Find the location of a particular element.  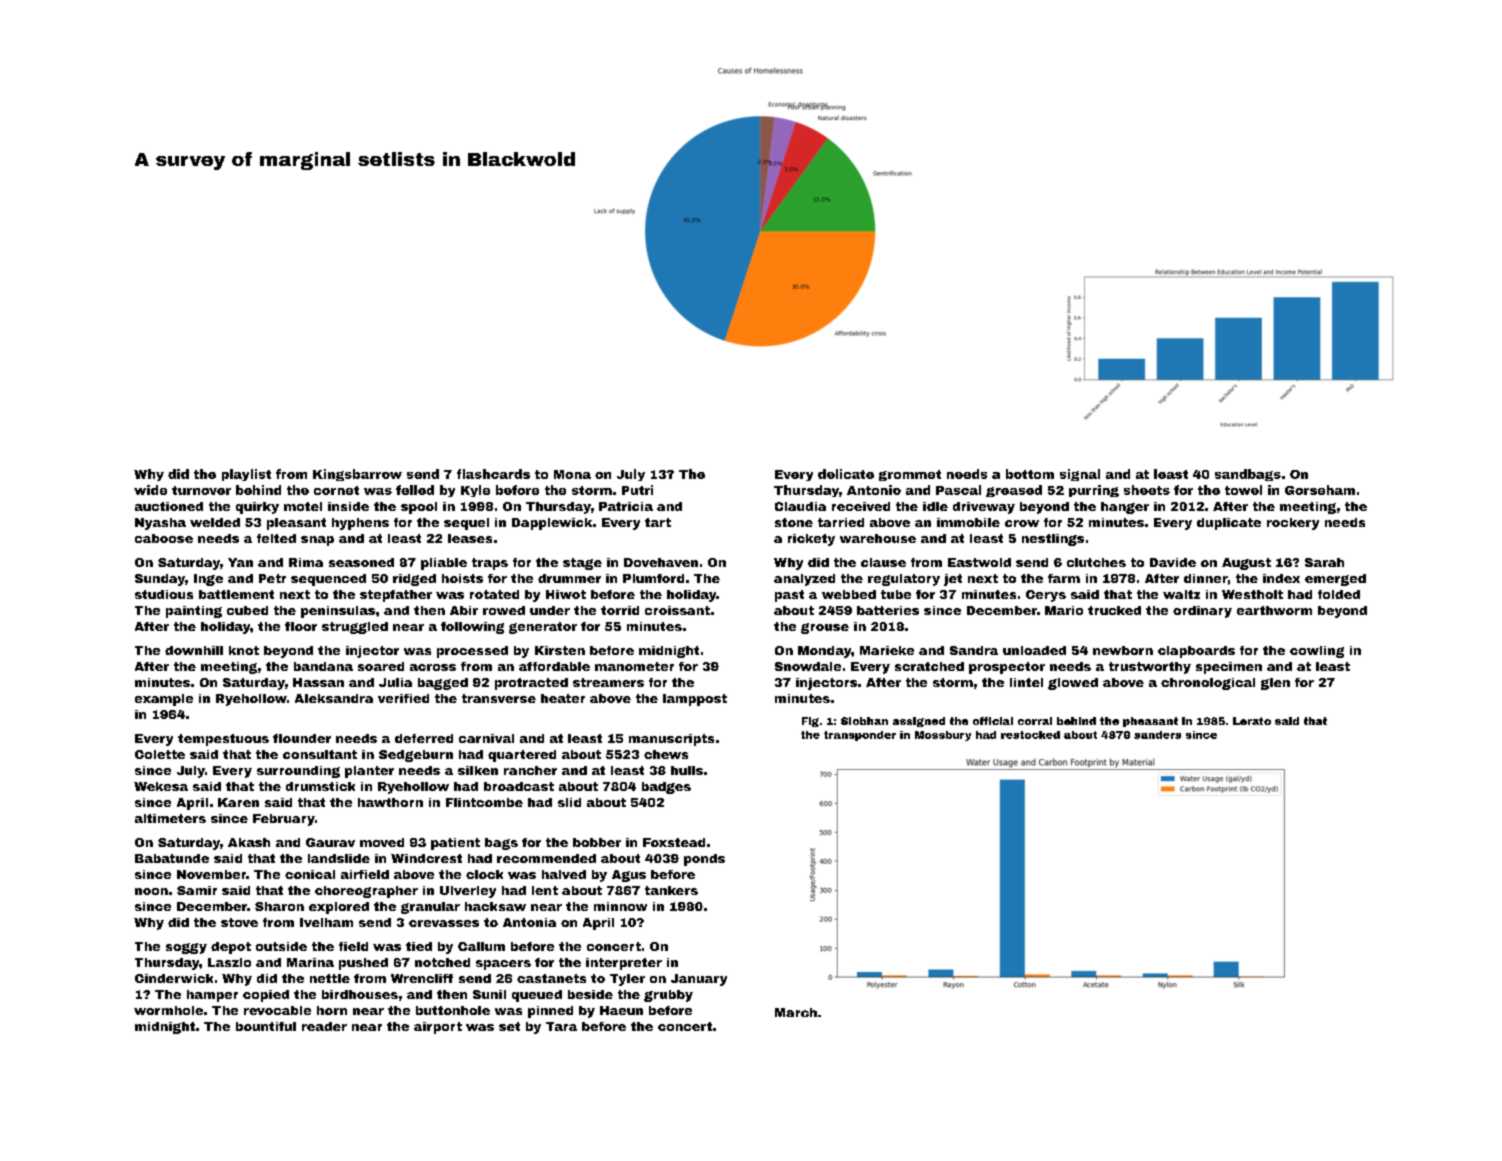

croissant is located at coordinates (677, 610).
